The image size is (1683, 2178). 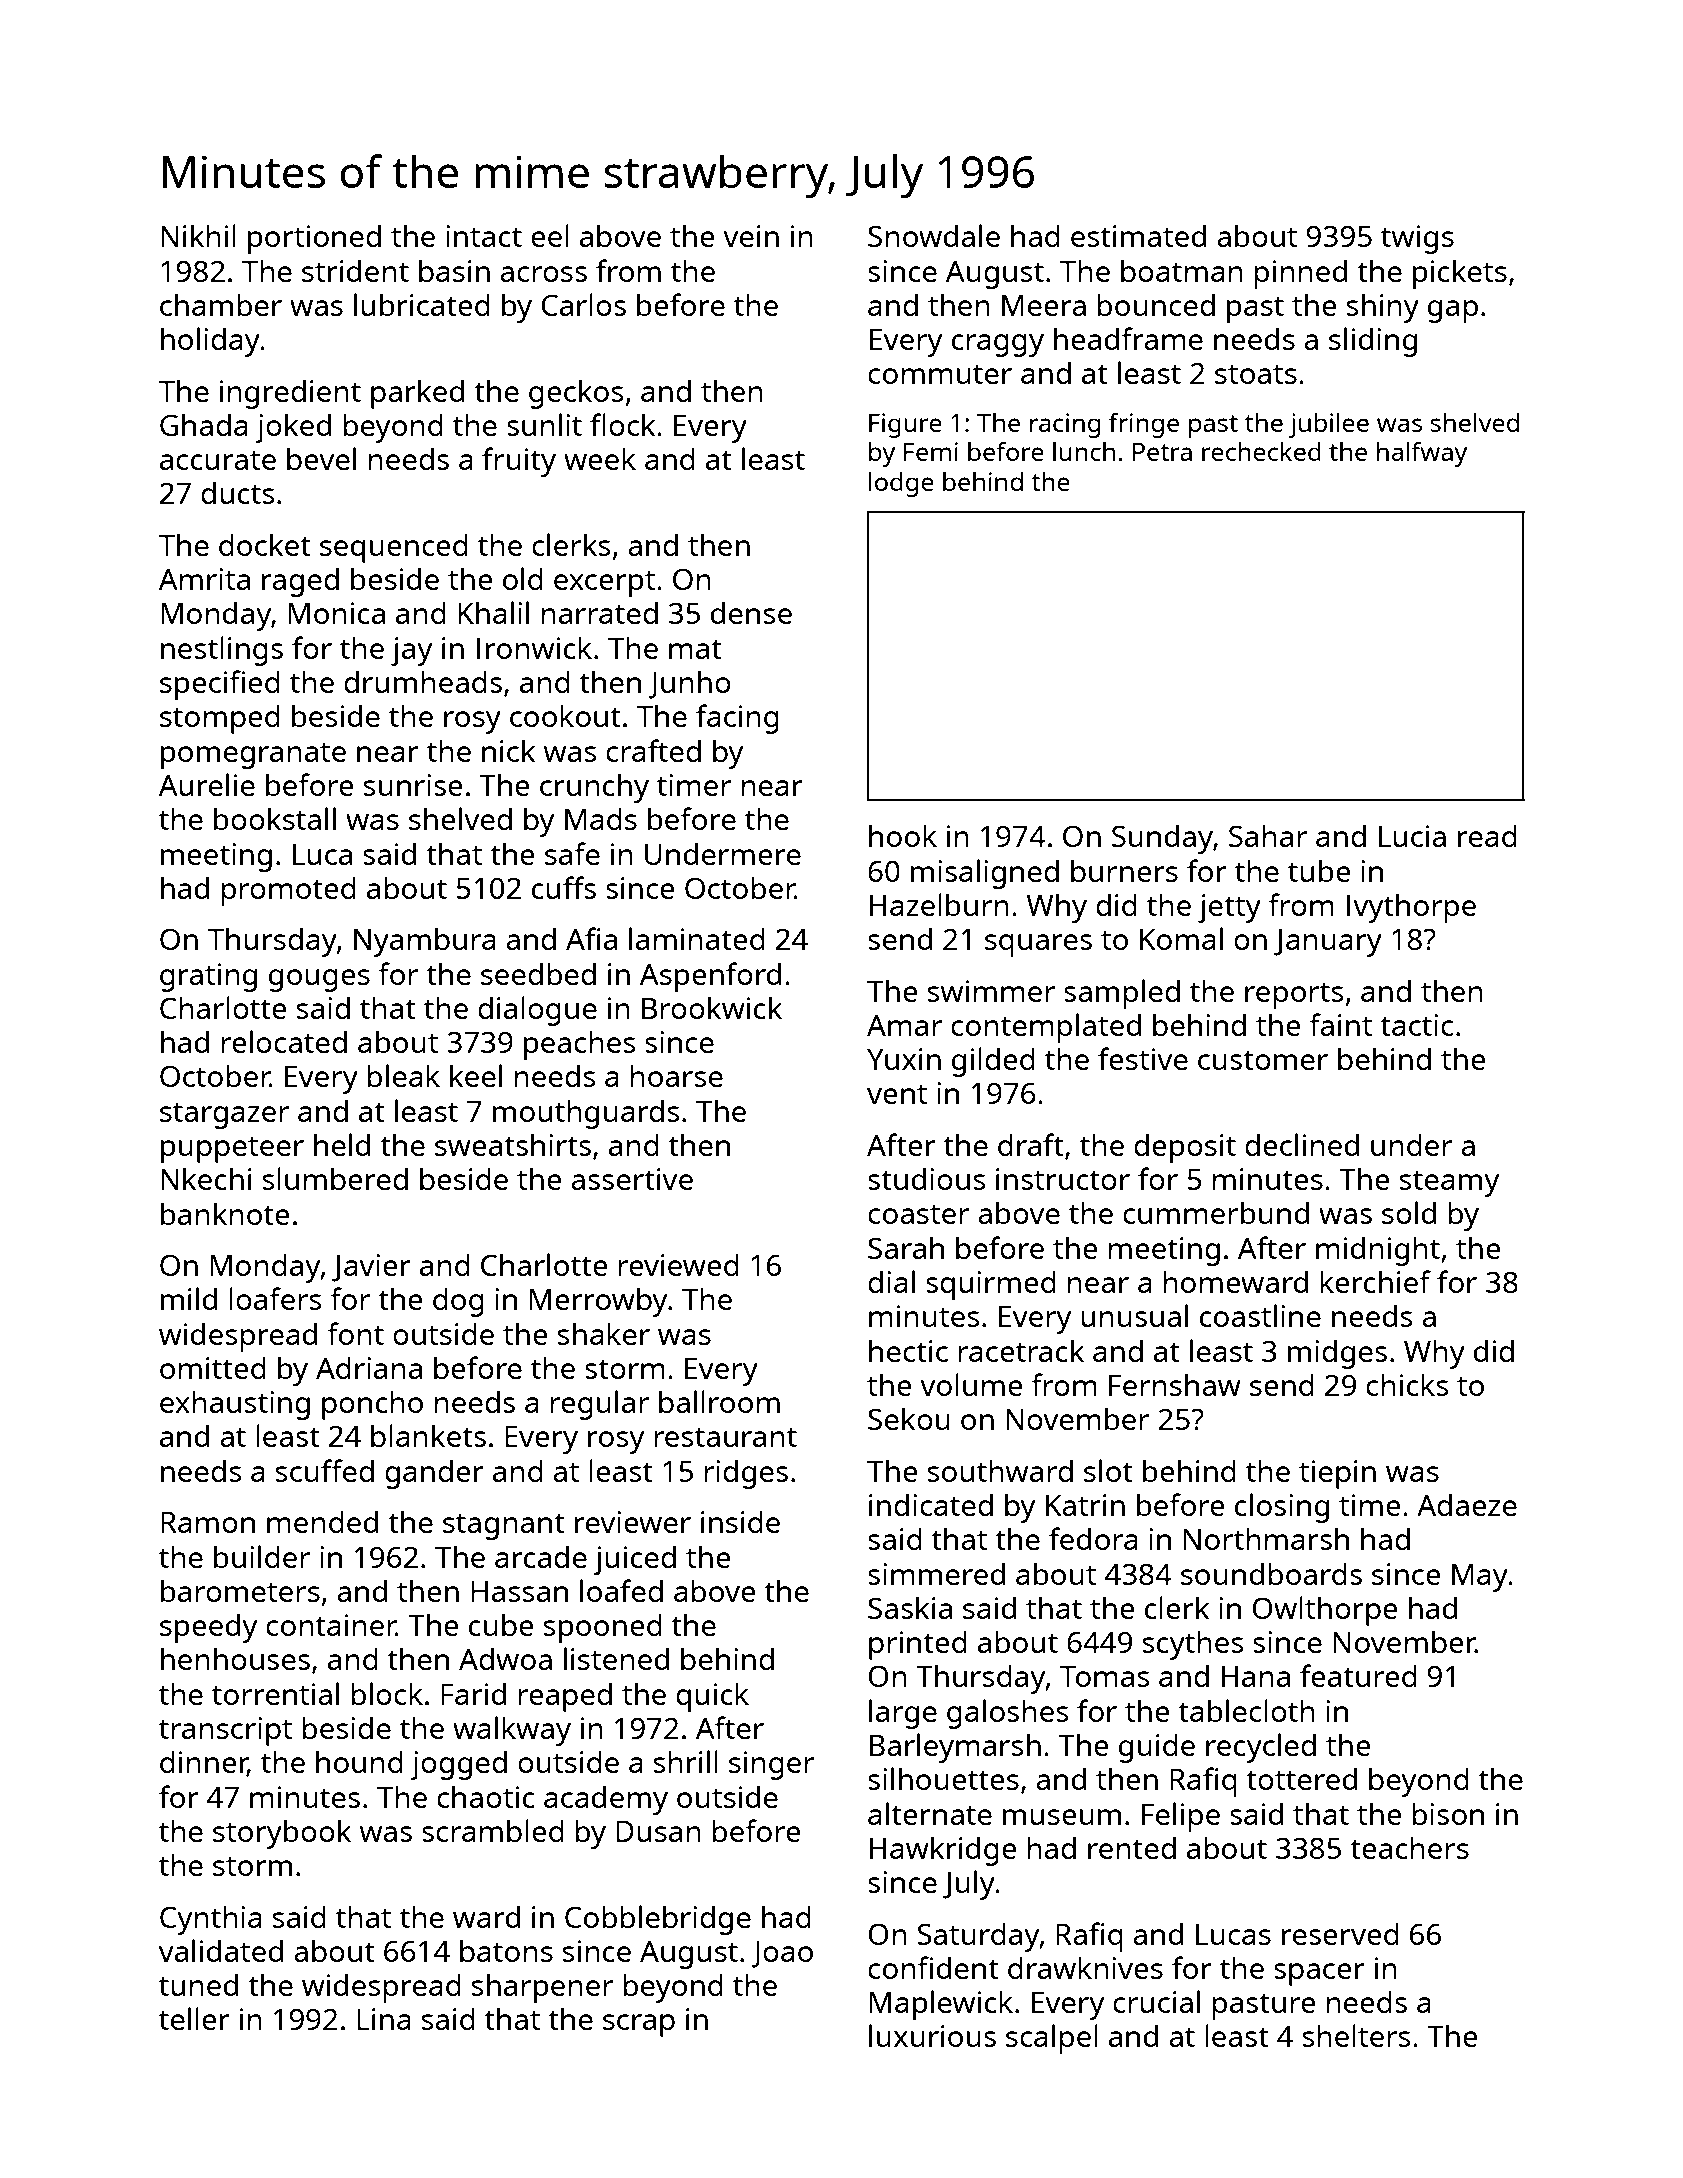 I want to click on slumbered, so click(x=335, y=1178).
